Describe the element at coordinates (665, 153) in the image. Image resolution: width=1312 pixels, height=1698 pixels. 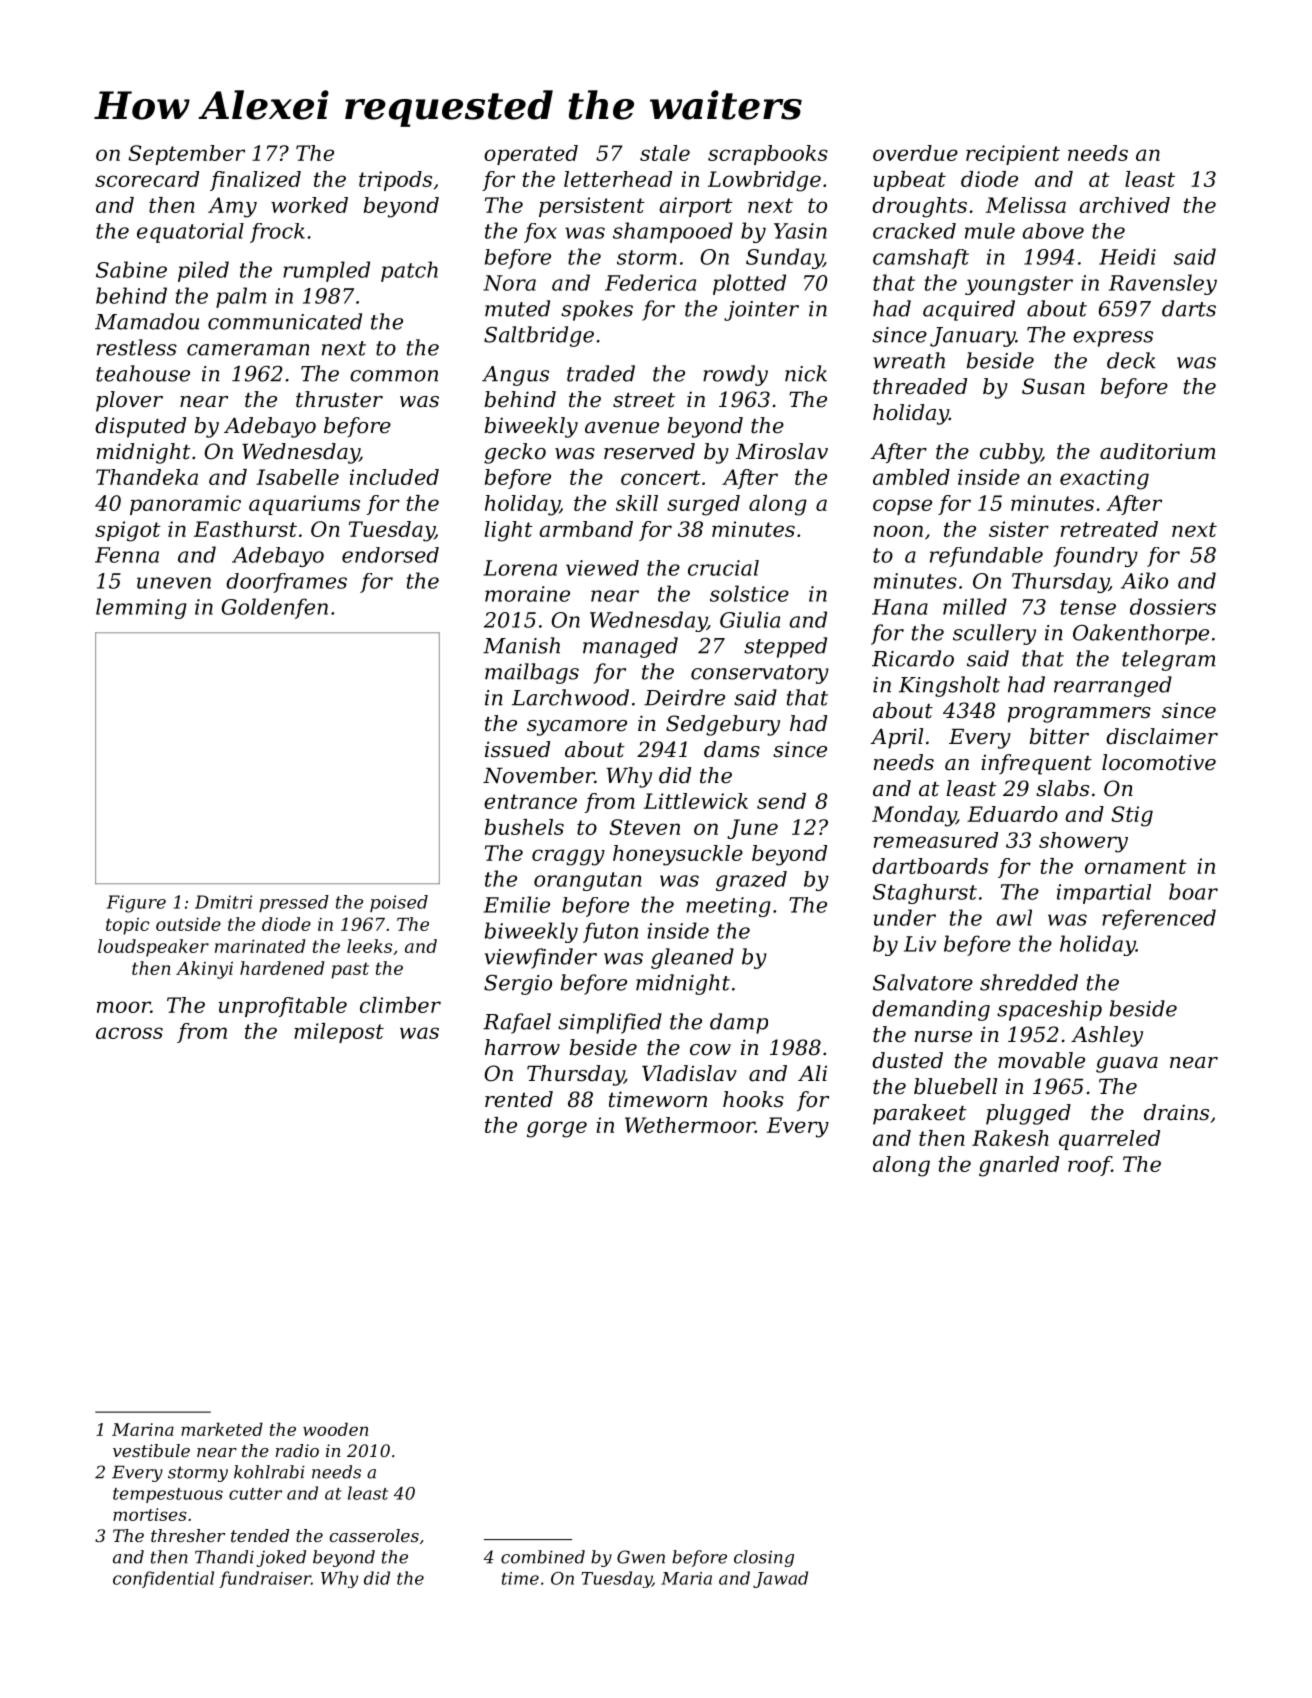
I see `stale` at that location.
